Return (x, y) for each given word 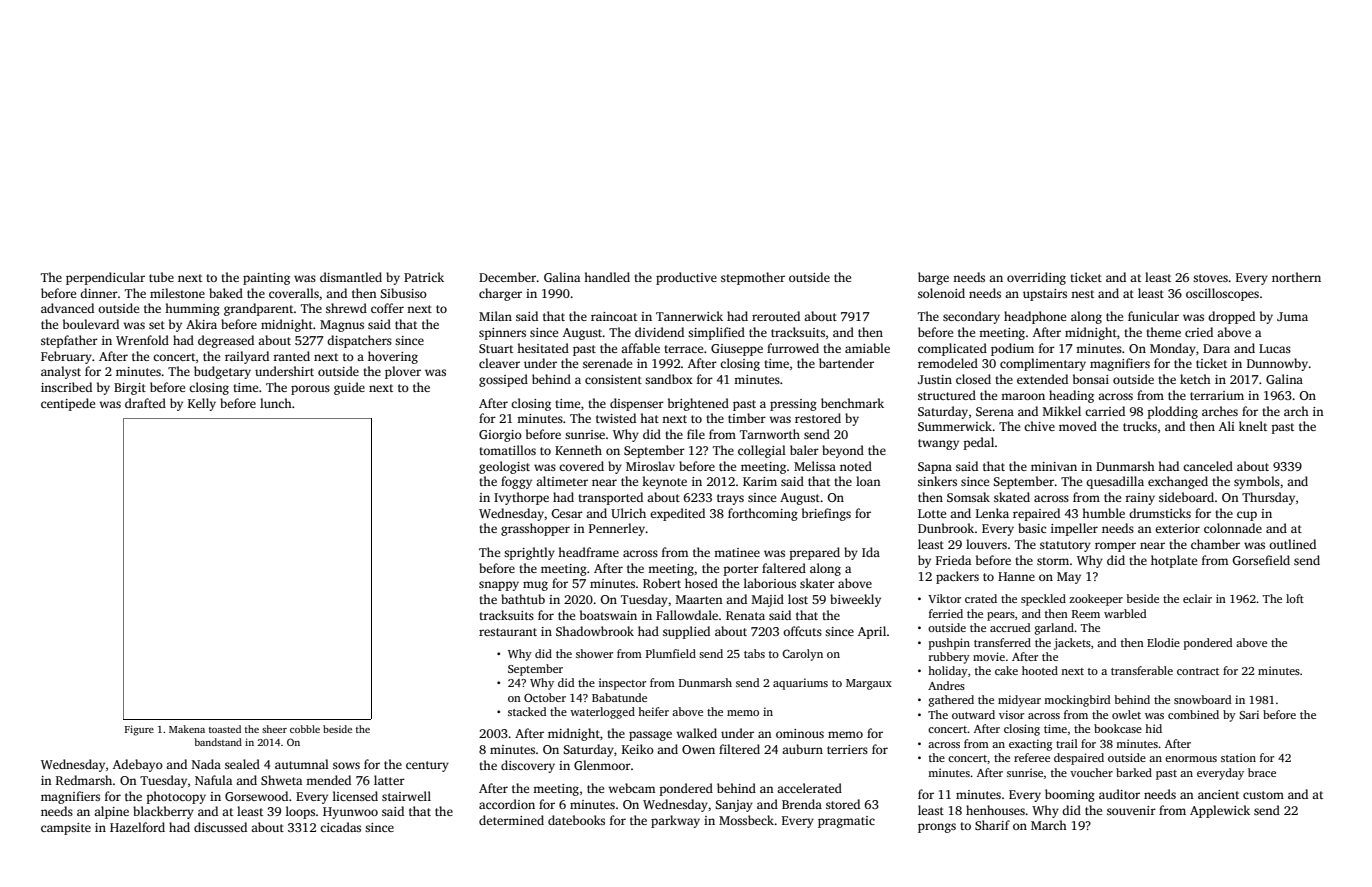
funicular (1153, 316)
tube (161, 277)
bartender (846, 363)
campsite (66, 829)
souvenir (1131, 810)
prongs (937, 828)
